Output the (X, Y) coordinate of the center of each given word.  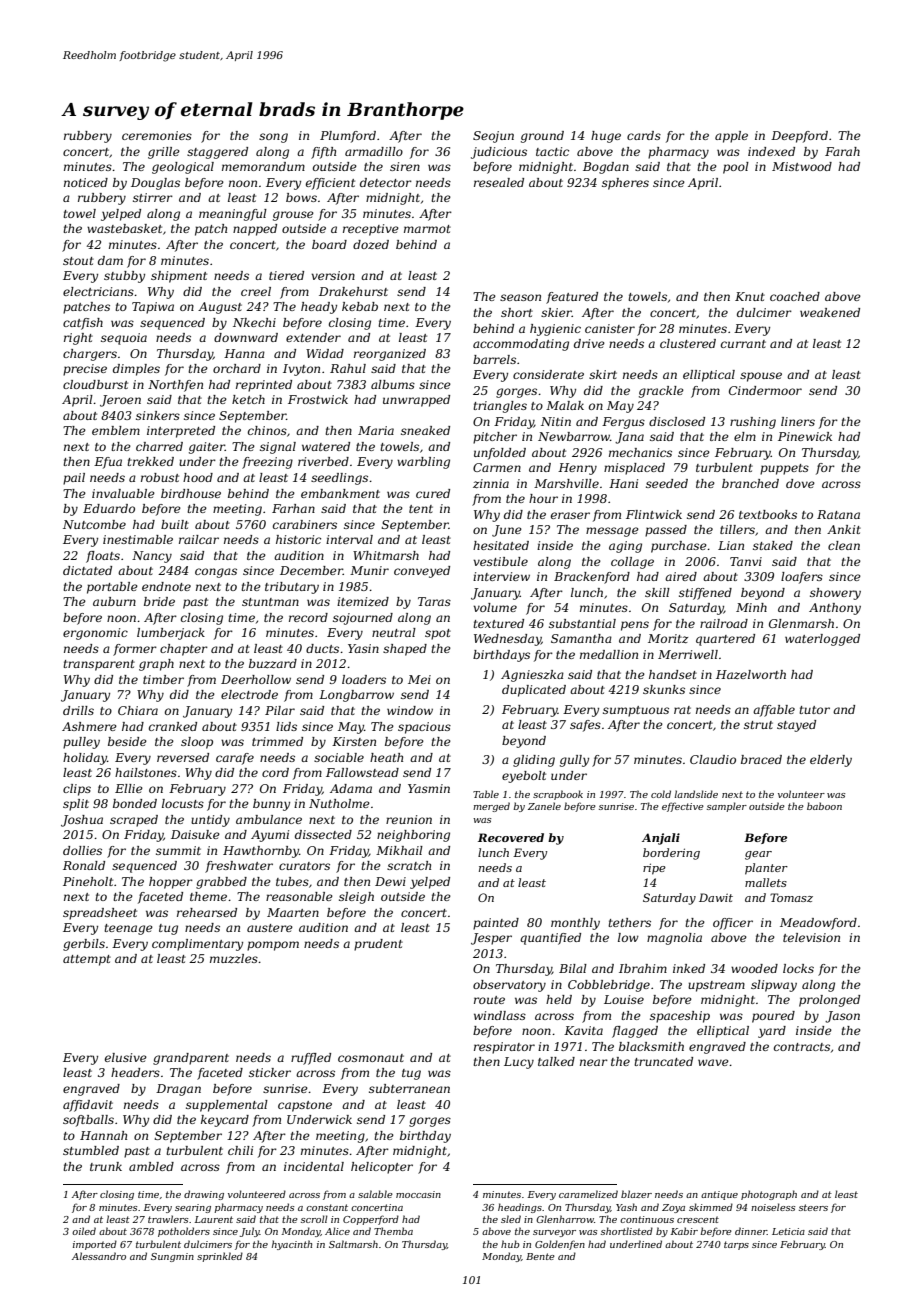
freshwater (239, 867)
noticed (86, 182)
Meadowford (818, 924)
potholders (184, 1232)
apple (731, 137)
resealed (499, 182)
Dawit (716, 897)
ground (542, 137)
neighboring (413, 836)
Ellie (129, 788)
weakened (830, 312)
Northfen (175, 386)
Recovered (511, 837)
